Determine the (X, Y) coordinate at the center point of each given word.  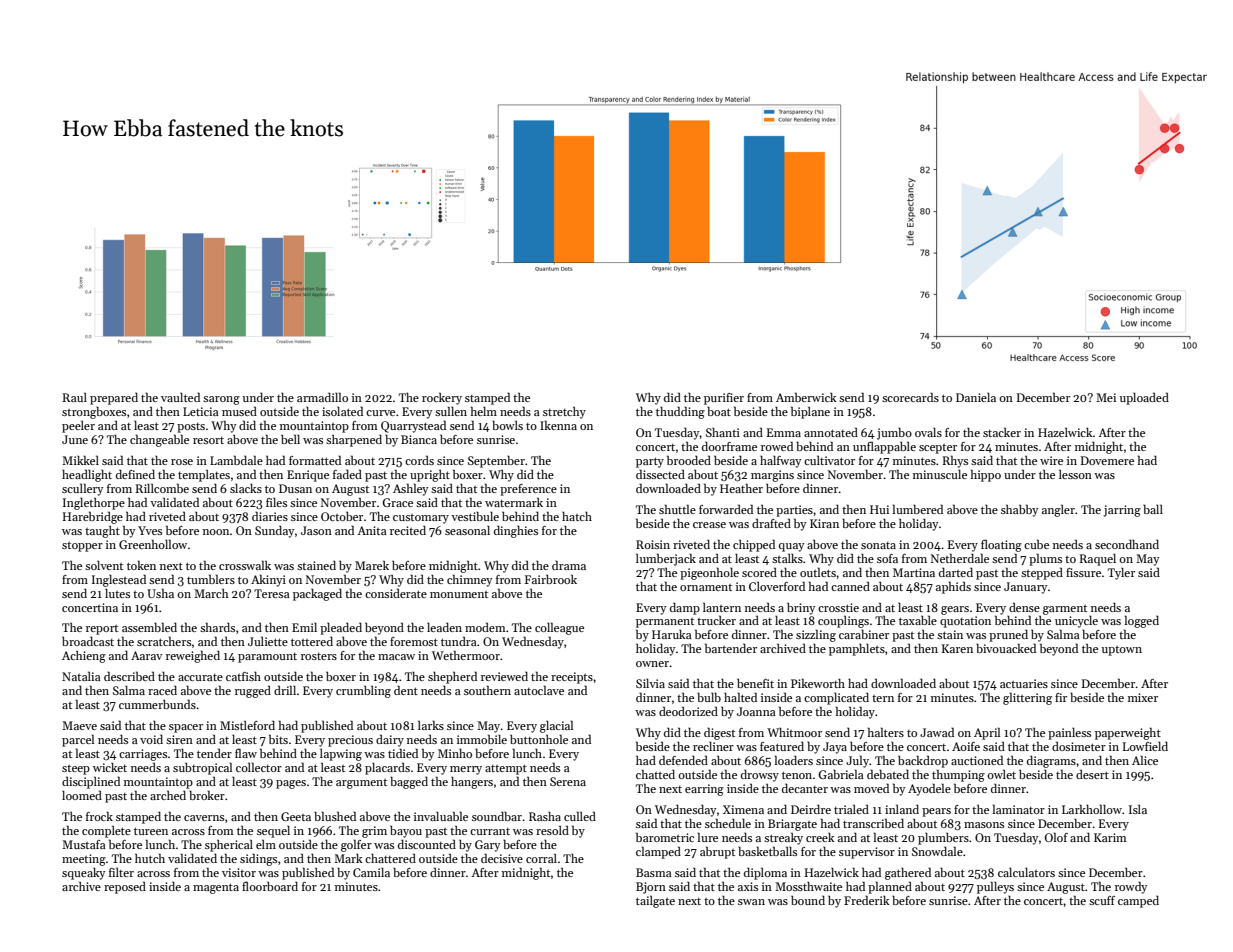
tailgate (655, 901)
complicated (836, 699)
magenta (216, 888)
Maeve (79, 725)
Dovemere (1107, 460)
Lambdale (236, 460)
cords (419, 460)
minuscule (940, 474)
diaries (270, 516)
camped (1138, 902)
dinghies (516, 532)
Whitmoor (794, 732)
